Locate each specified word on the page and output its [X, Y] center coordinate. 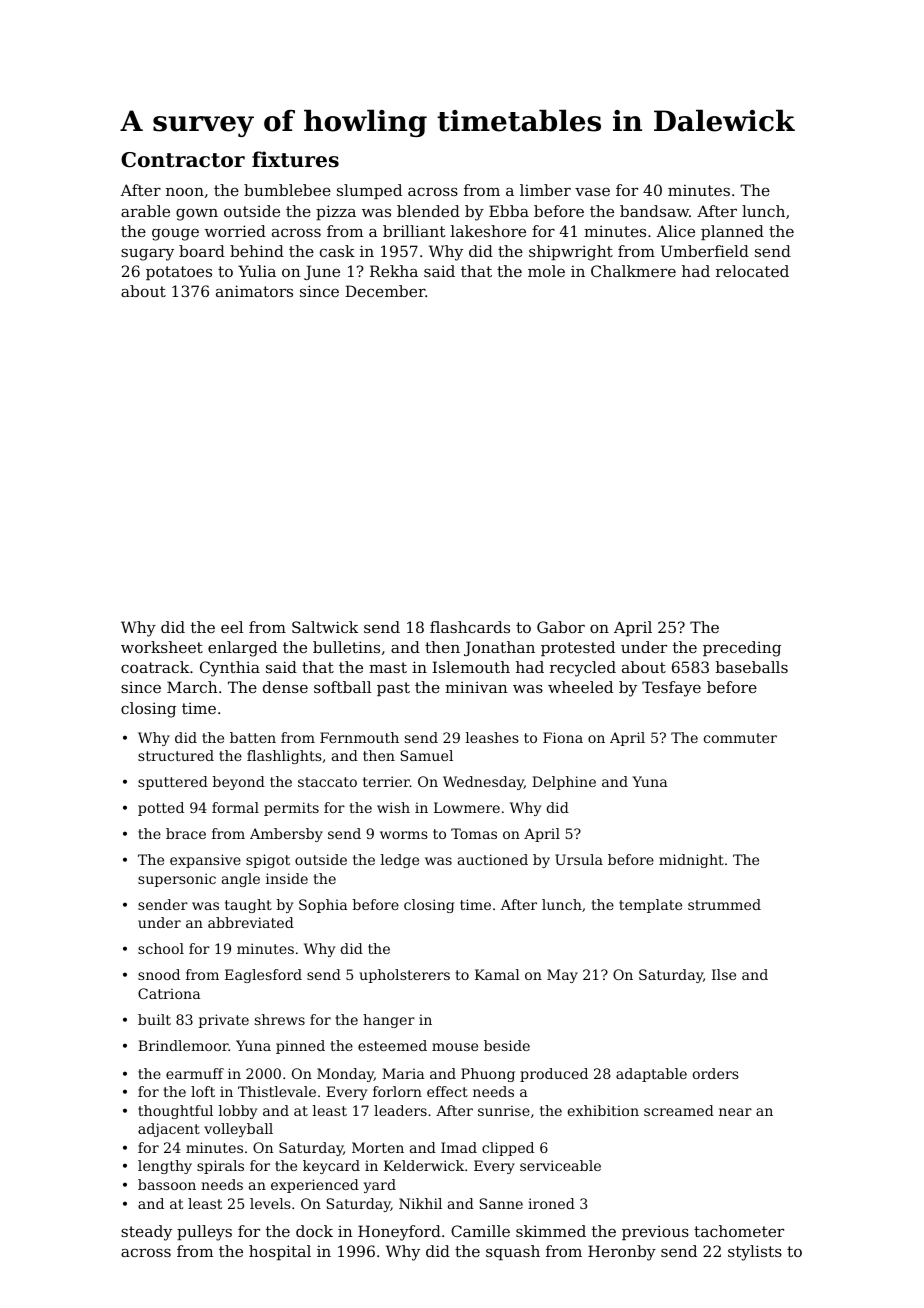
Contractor [183, 160]
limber [545, 190]
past [393, 689]
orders [716, 1073]
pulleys [204, 1233]
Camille [480, 1231]
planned [732, 232]
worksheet [162, 647]
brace [186, 833]
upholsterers [404, 976]
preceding [742, 649]
